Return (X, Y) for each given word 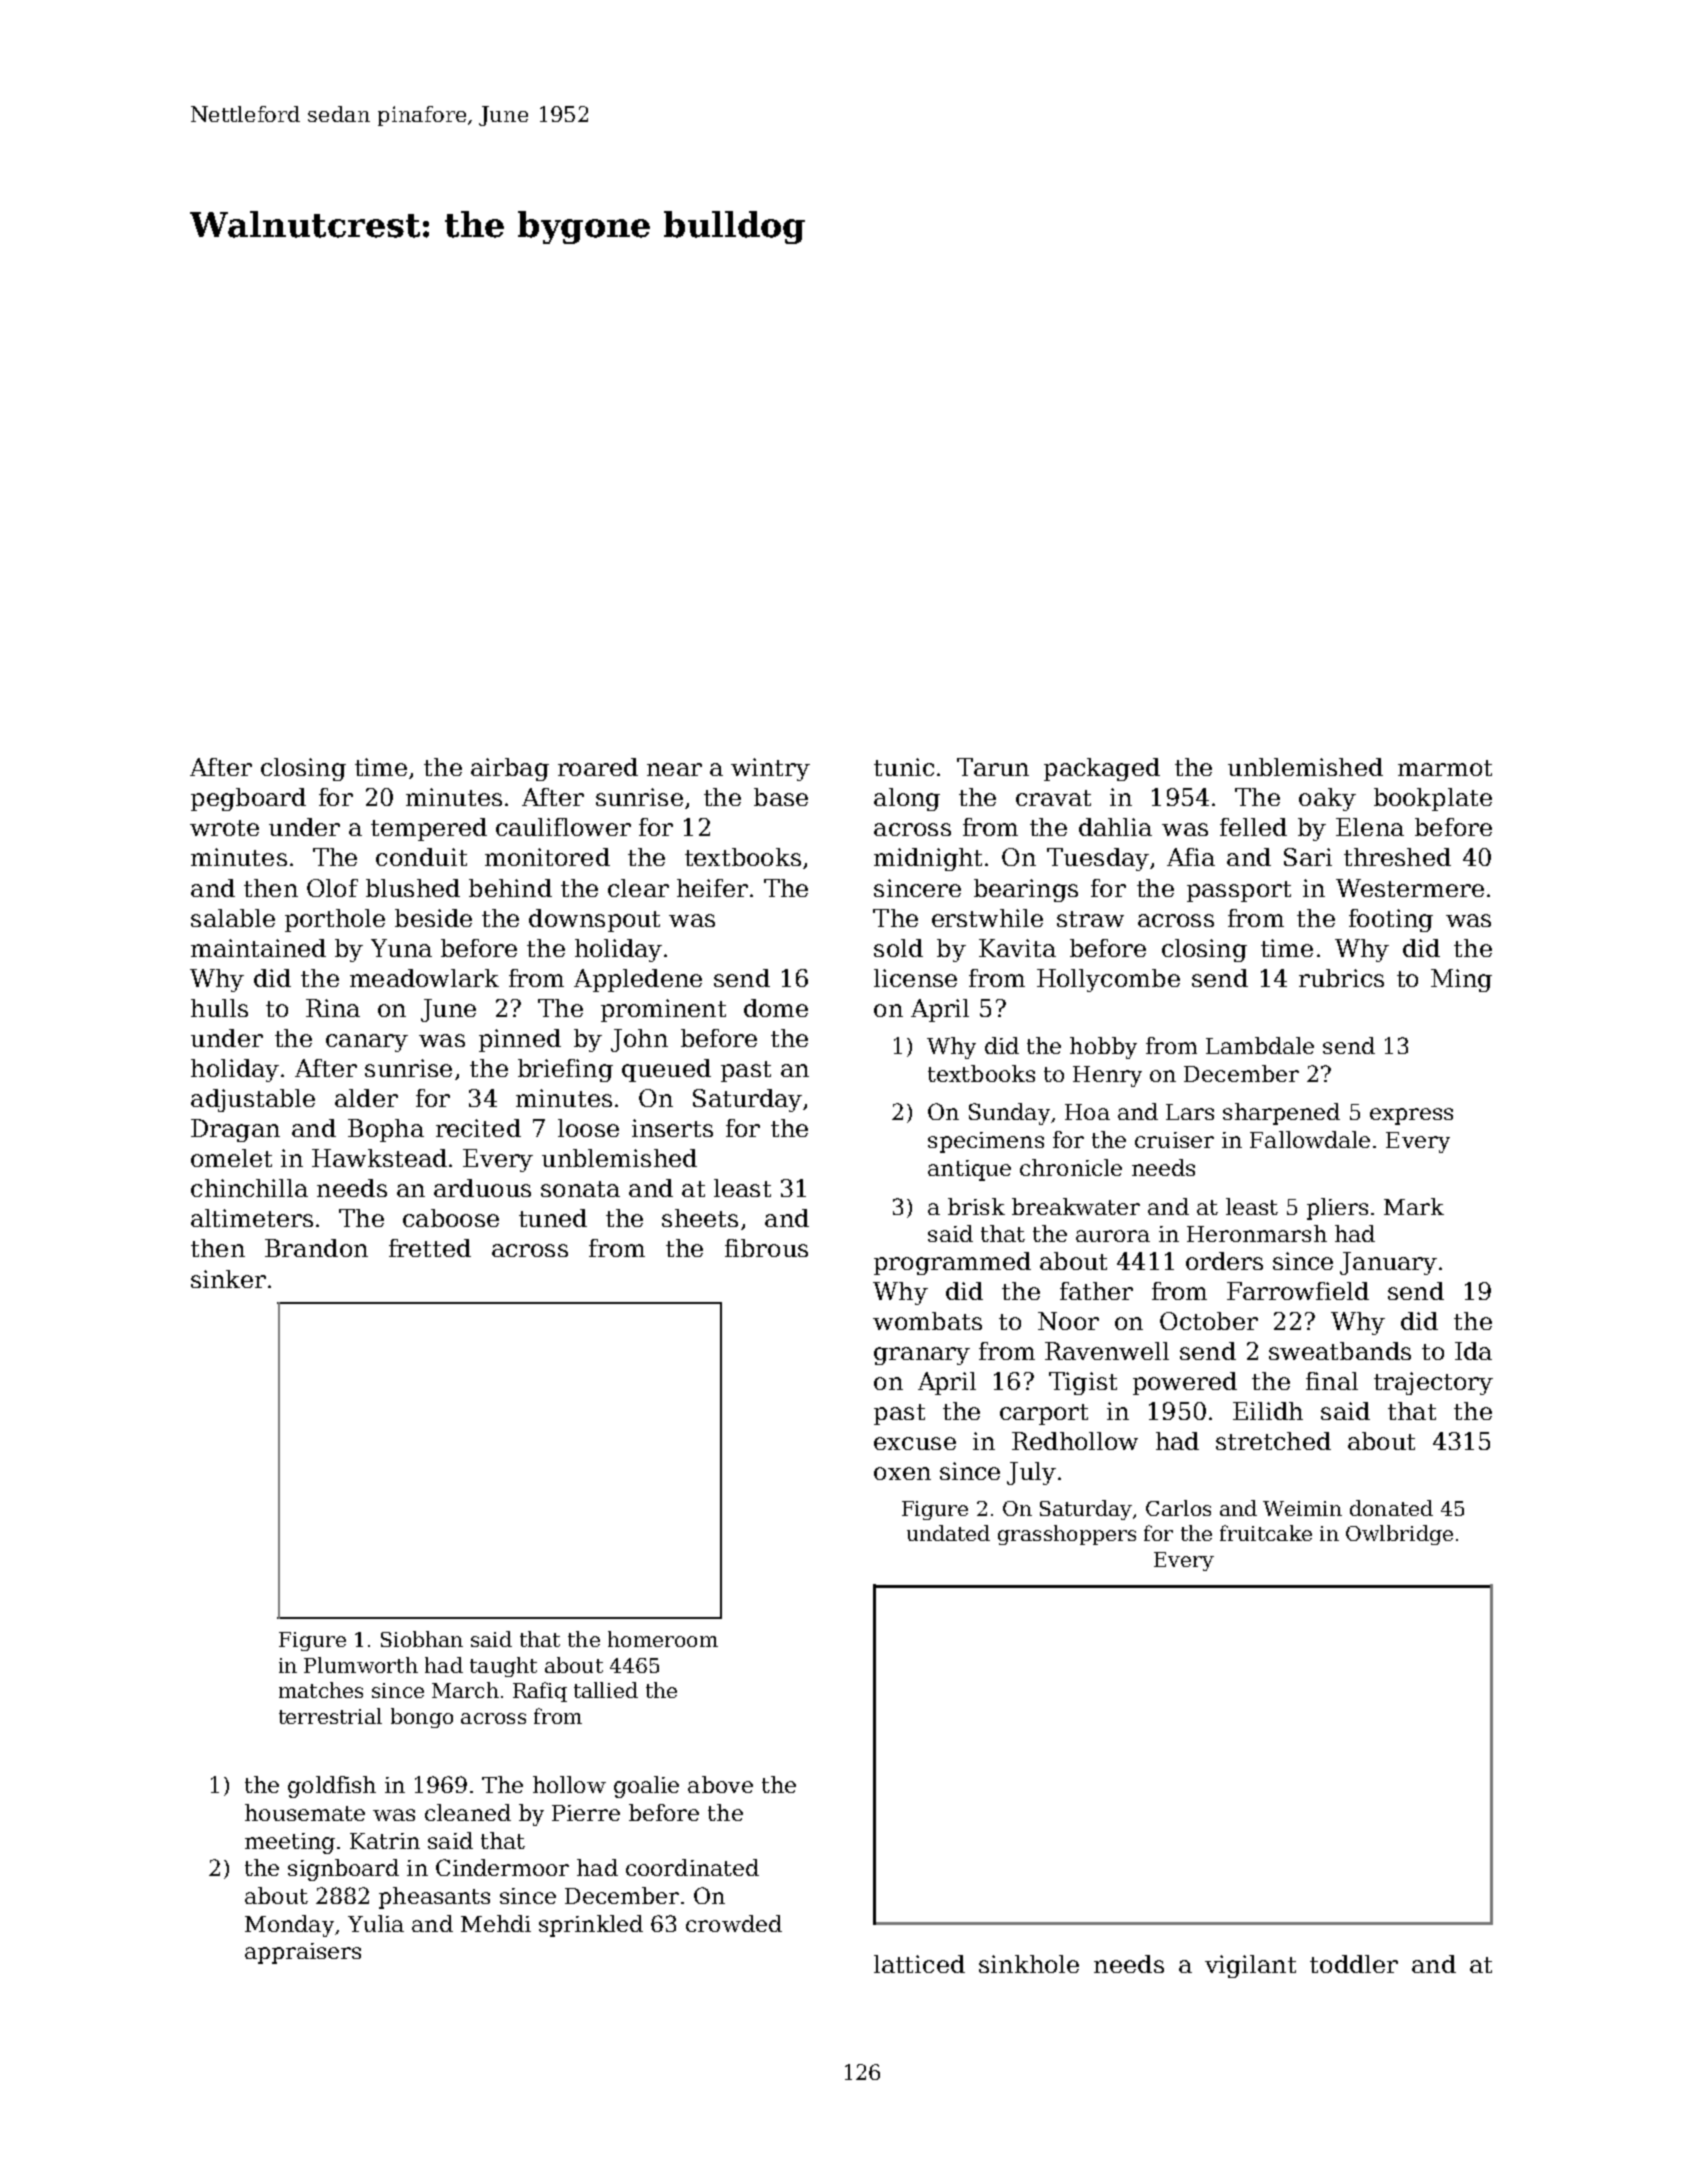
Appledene (638, 980)
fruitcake (1266, 1533)
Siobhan (422, 1639)
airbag (510, 769)
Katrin (385, 1841)
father (1096, 1291)
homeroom (663, 1639)
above (720, 1784)
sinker (228, 1279)
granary (922, 1356)
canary (367, 1043)
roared (598, 767)
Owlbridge (1399, 1535)
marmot (1445, 768)
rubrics (1341, 978)
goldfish (332, 1787)
